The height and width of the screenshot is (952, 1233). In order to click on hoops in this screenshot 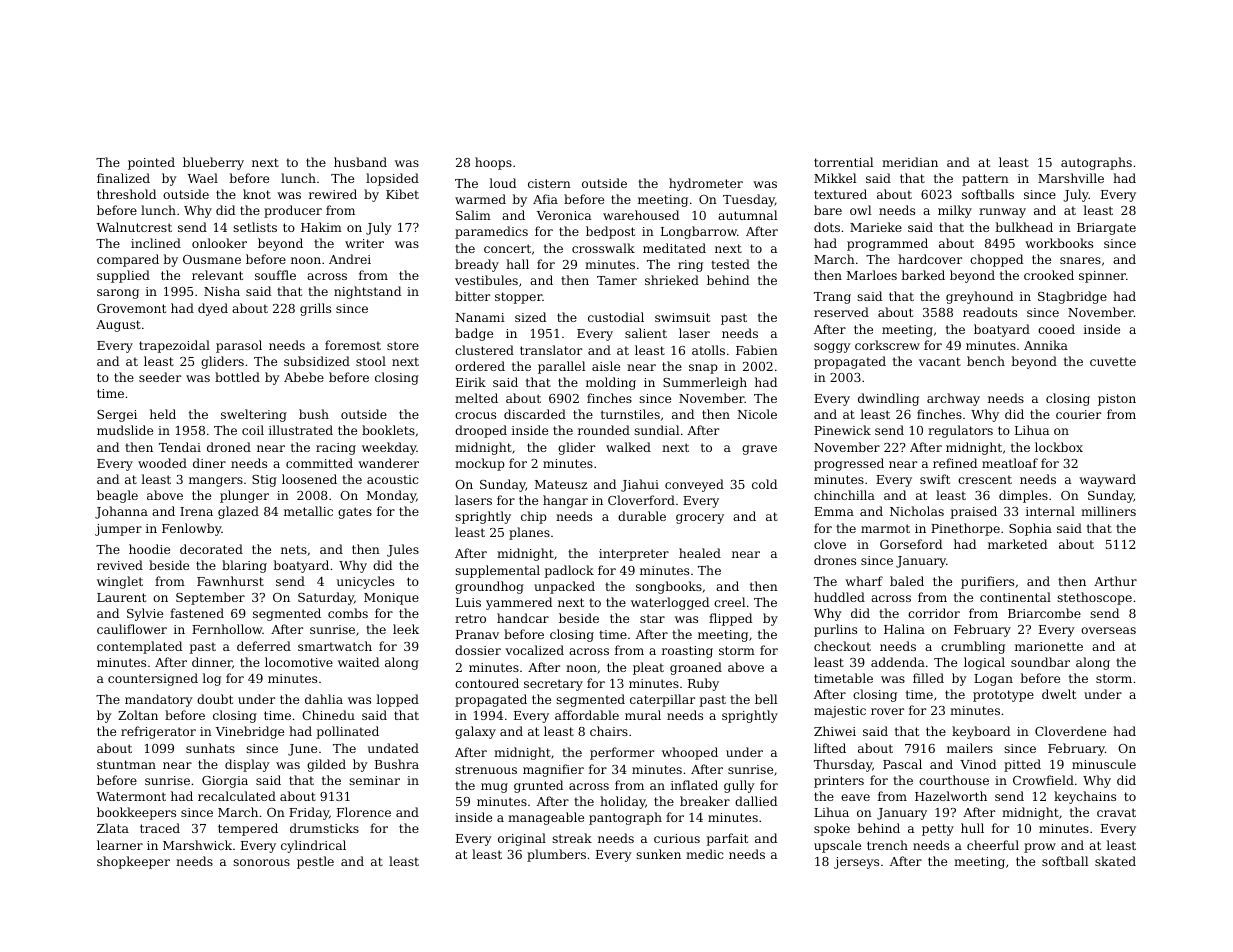, I will do `click(493, 163)`.
